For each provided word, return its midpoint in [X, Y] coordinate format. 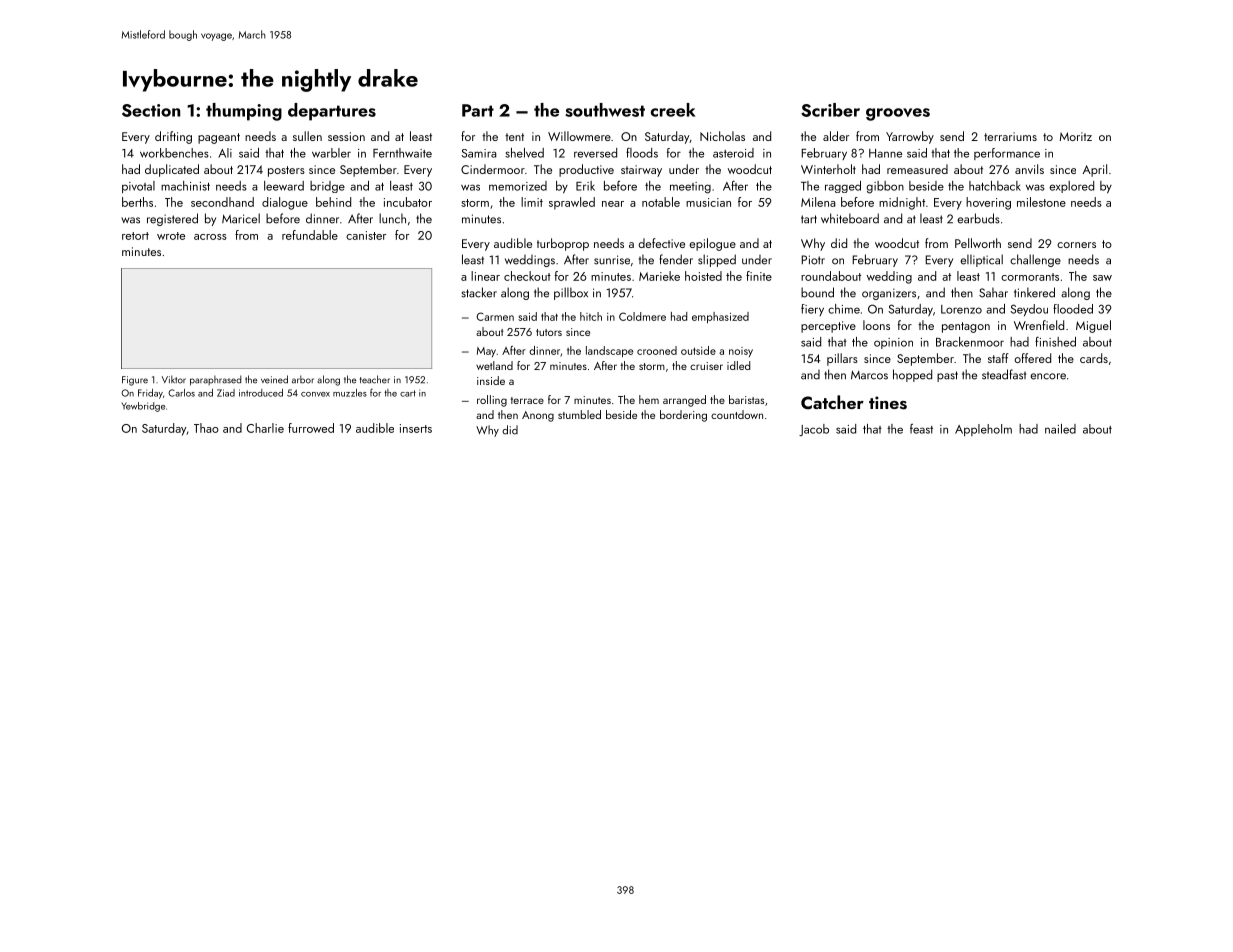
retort [135, 236]
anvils [1029, 169]
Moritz [1076, 136]
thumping [244, 112]
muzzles [350, 393]
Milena [818, 202]
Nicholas [722, 136]
